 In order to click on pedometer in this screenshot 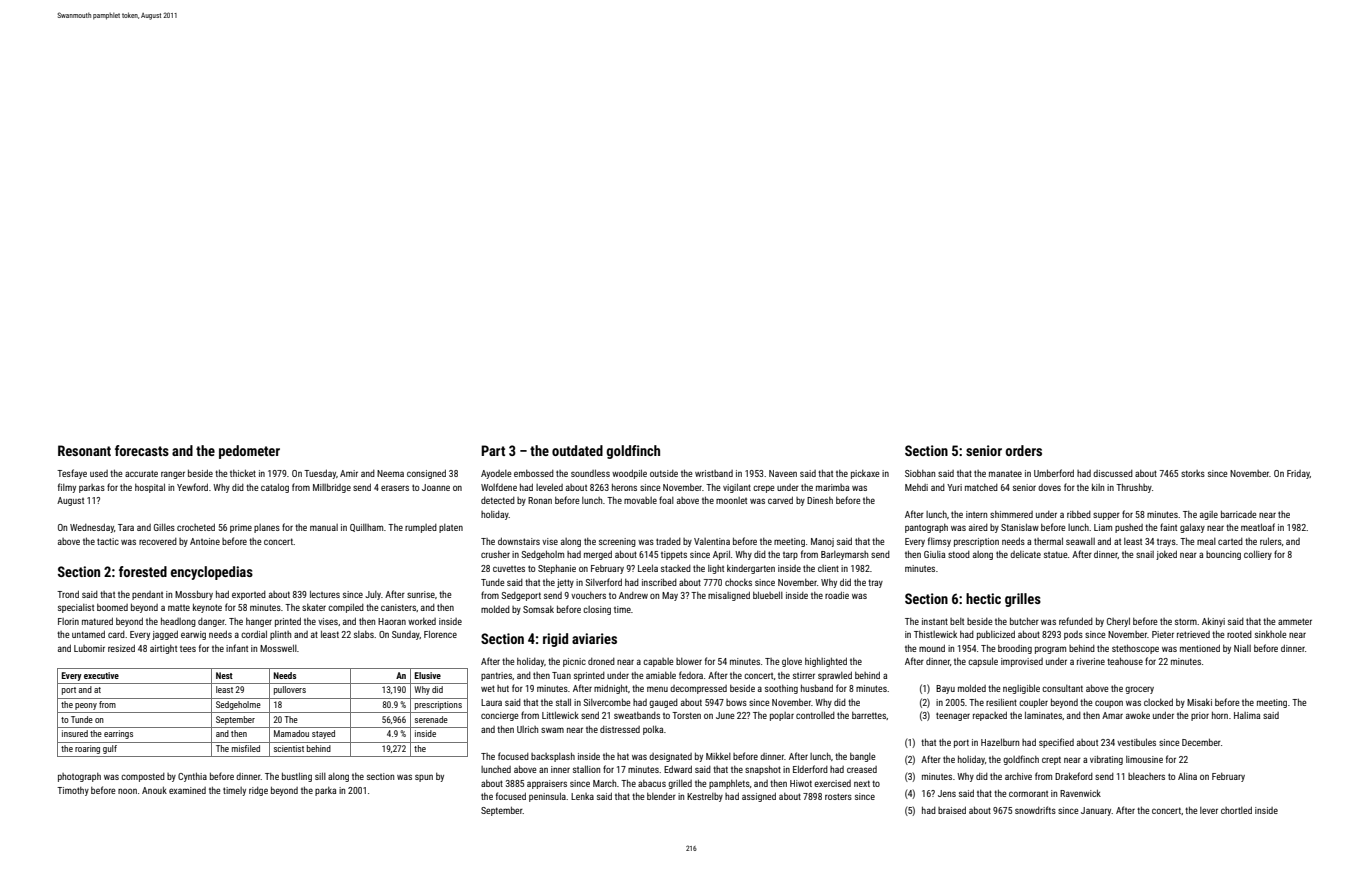, I will do `click(249, 452)`.
